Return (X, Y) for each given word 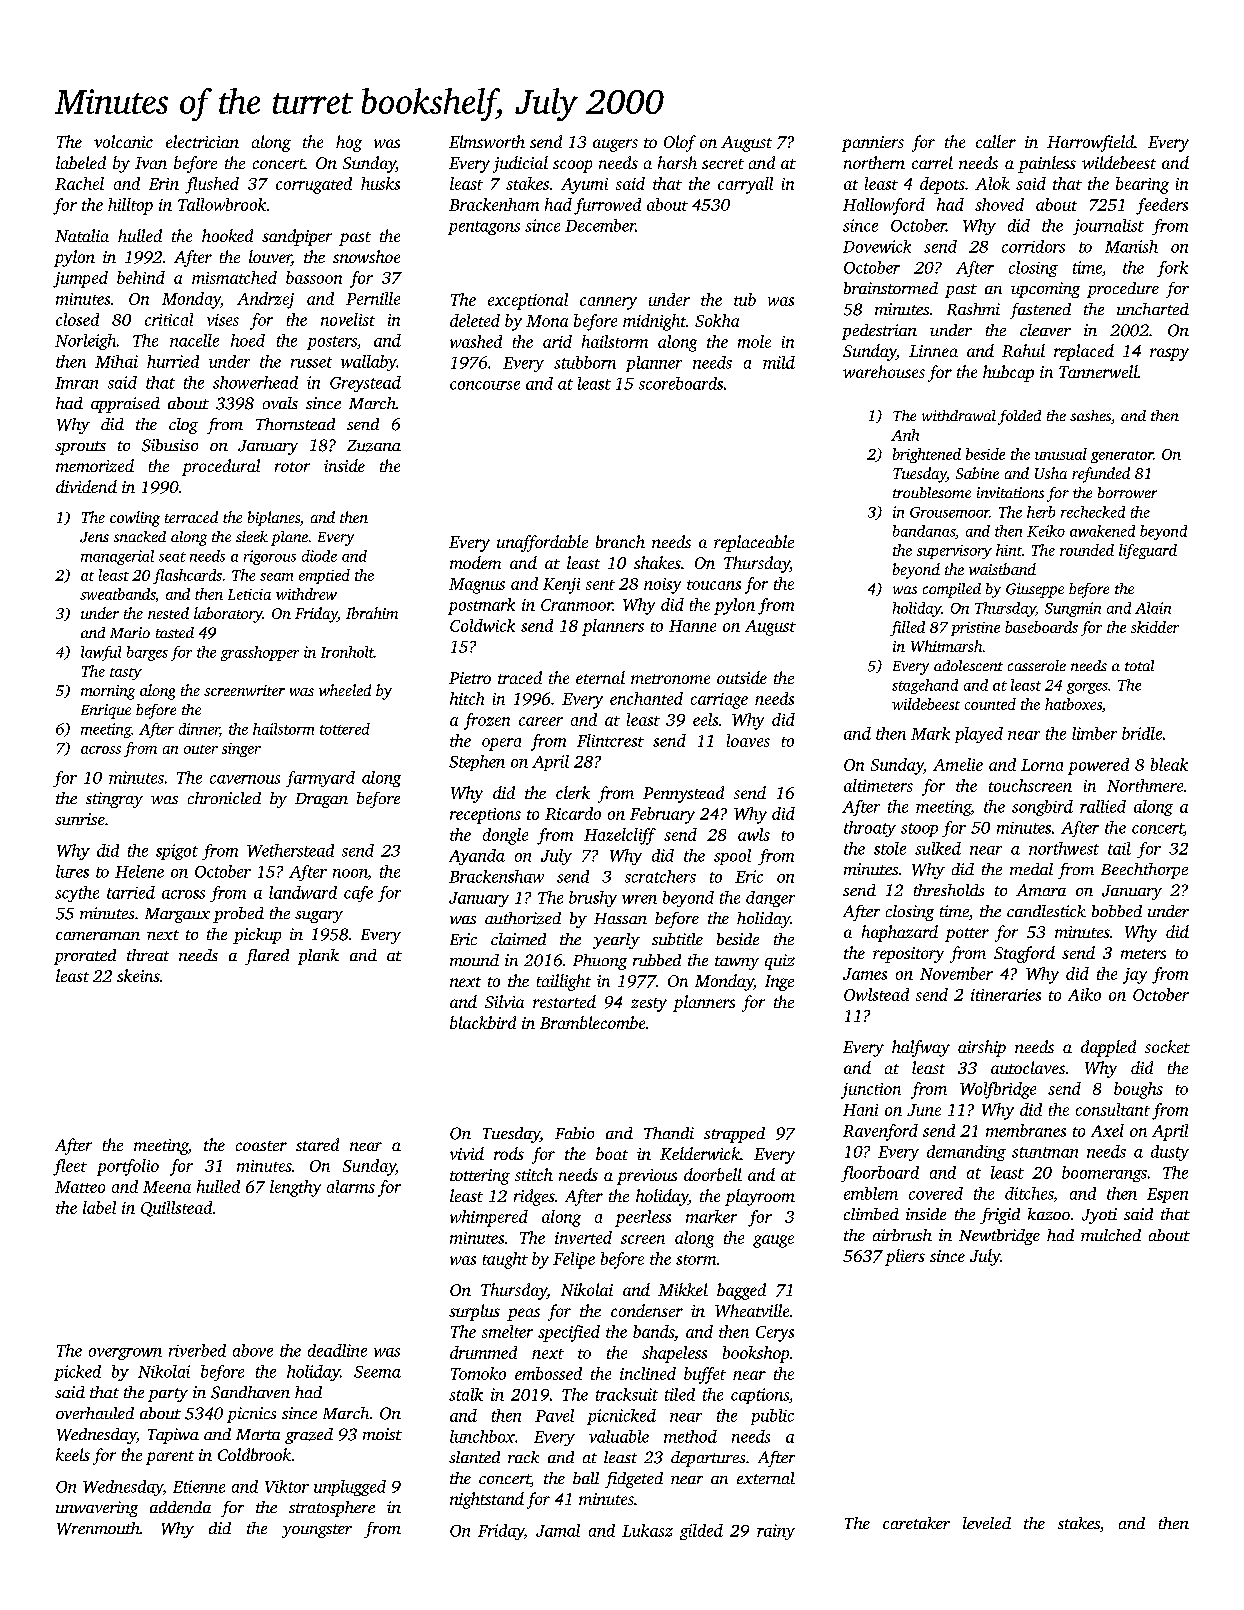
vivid (467, 1153)
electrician (202, 141)
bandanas (924, 531)
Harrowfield (1090, 143)
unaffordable (542, 543)
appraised (125, 405)
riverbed (197, 1350)
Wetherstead (290, 850)
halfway (921, 1048)
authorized (523, 918)
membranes (1026, 1130)
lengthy (295, 1188)
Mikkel (683, 1289)
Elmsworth (487, 141)
